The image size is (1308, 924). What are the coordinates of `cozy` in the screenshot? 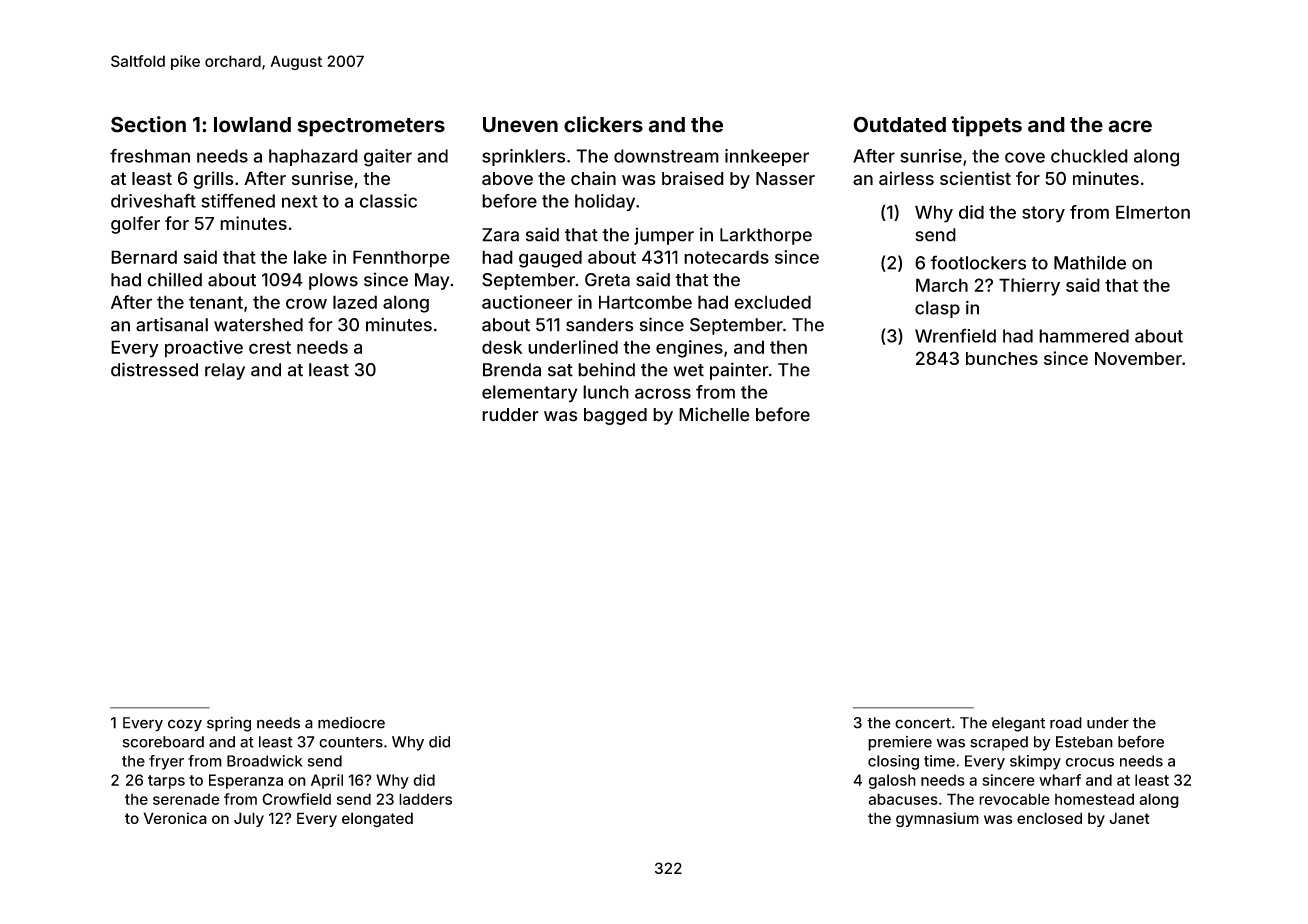 It's located at (185, 725).
